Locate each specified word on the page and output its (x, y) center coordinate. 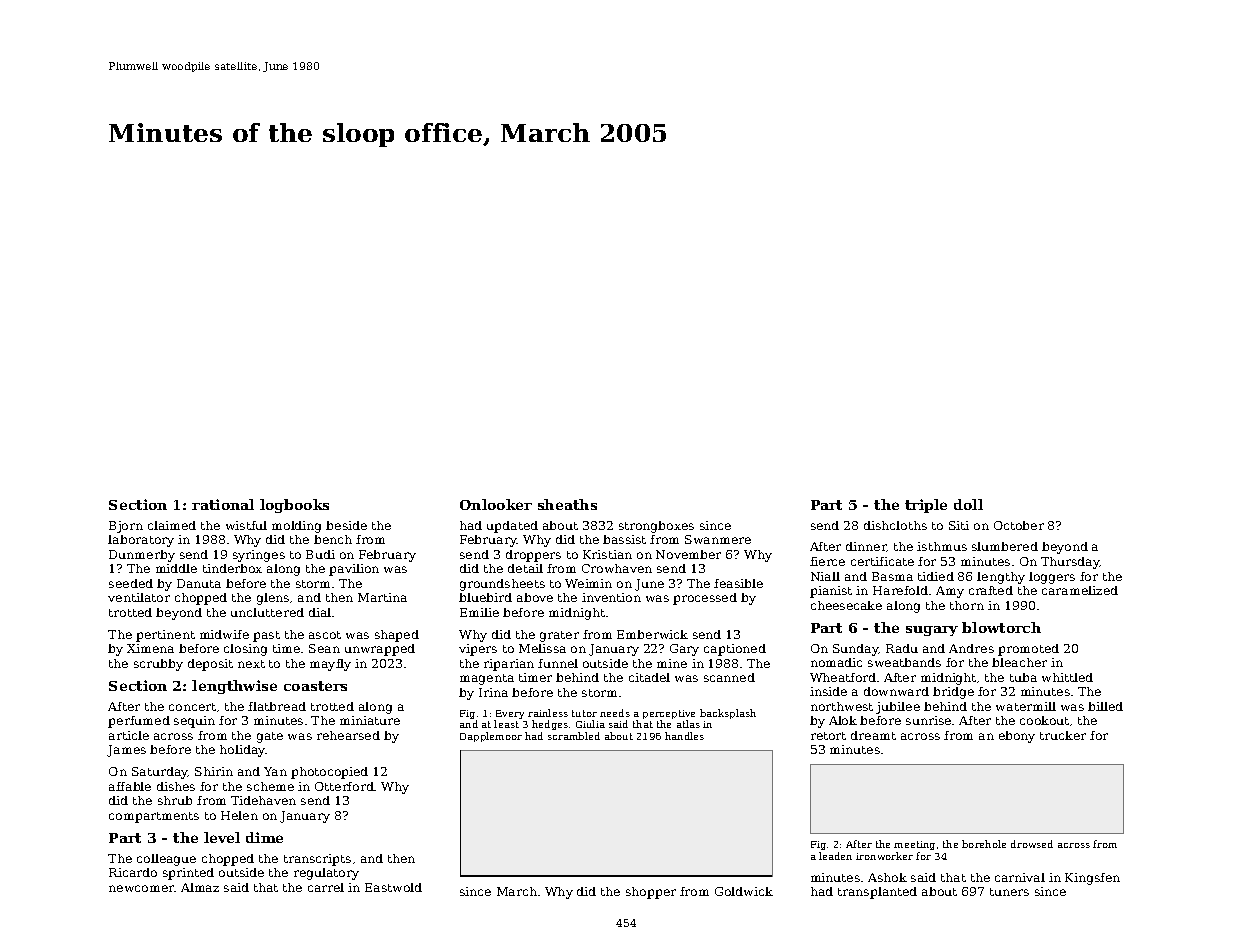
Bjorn (126, 527)
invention (611, 597)
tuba (1023, 677)
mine (672, 663)
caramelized (1080, 590)
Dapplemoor (491, 737)
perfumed (139, 722)
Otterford (344, 786)
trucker (1063, 735)
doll (968, 504)
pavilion (354, 570)
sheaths (567, 504)
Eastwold (393, 887)
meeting (914, 845)
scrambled (574, 736)
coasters (315, 686)
